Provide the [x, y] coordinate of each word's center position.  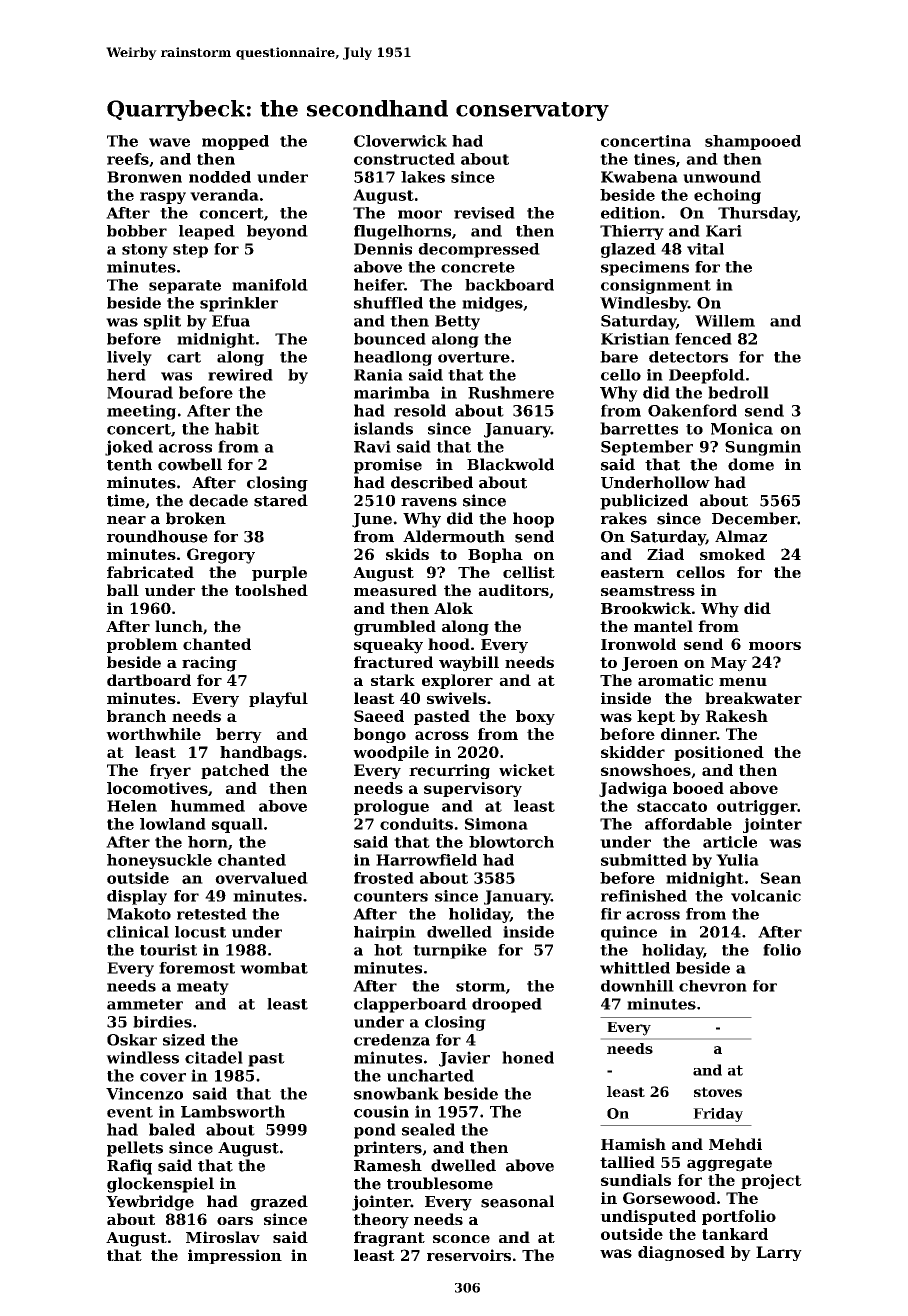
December [754, 518]
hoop [533, 520]
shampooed [753, 142]
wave [169, 142]
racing [209, 664]
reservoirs [469, 1255]
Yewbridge [150, 1203]
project [771, 1181]
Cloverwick [400, 141]
